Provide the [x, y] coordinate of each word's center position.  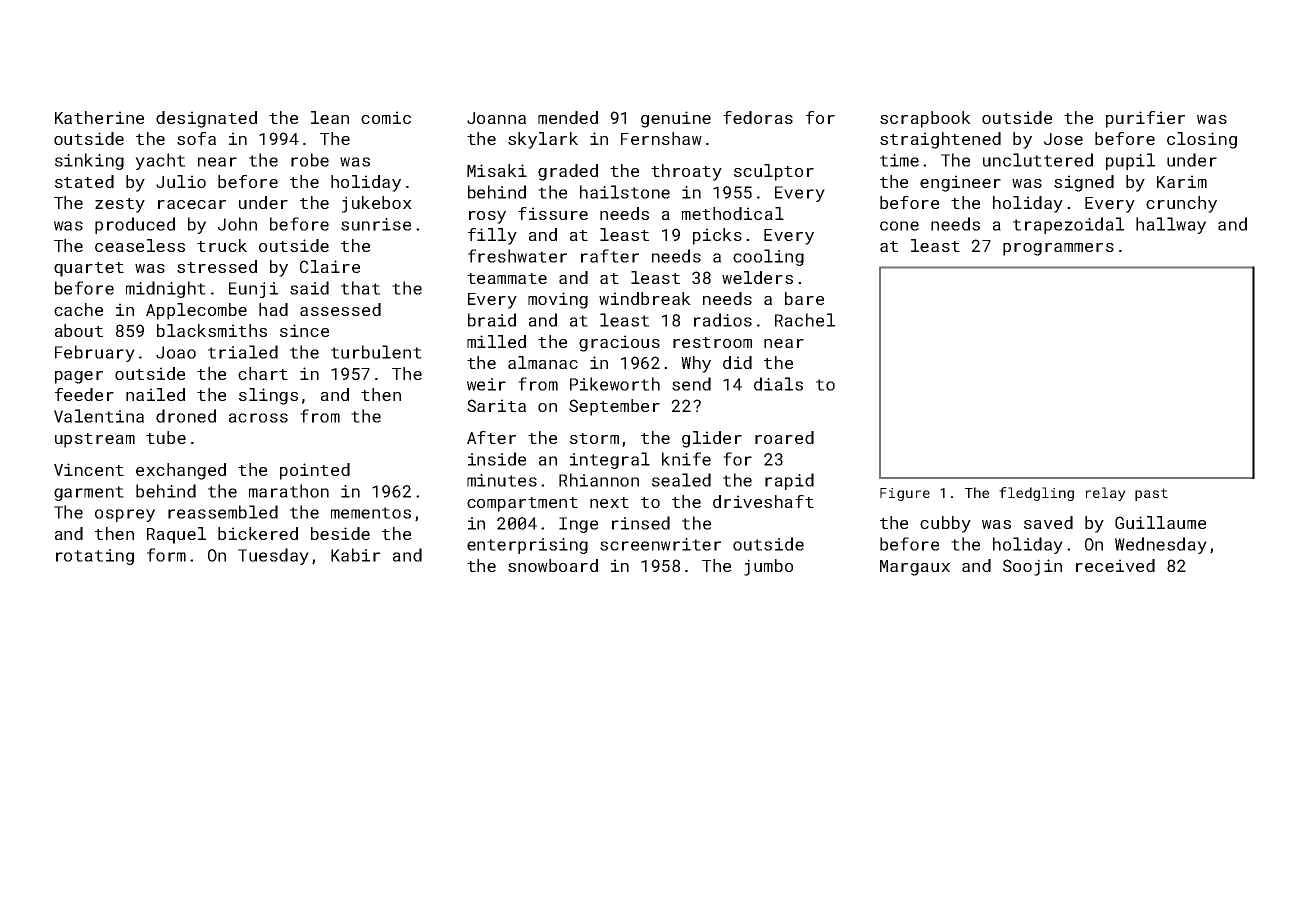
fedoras [758, 117]
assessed [340, 309]
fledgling [1036, 494]
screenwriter [660, 544]
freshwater [517, 256]
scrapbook [925, 119]
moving [558, 300]
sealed [681, 480]
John [237, 224]
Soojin [1032, 567]
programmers [1058, 249]
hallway [1171, 225]
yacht [160, 161]
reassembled [223, 512]
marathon [289, 491]
